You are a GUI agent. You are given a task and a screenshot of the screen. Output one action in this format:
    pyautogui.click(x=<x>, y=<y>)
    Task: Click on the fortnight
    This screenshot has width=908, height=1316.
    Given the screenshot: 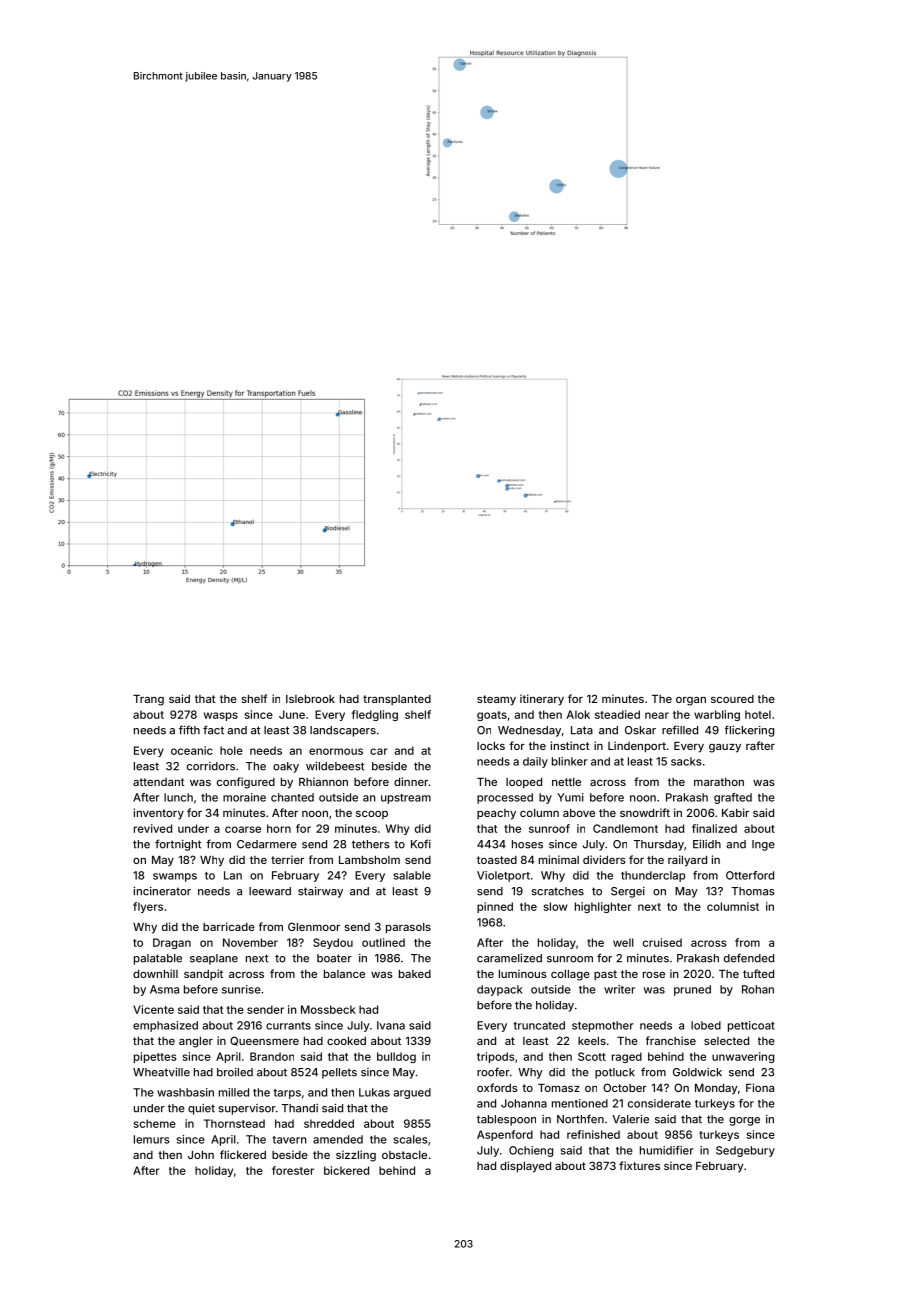 What is the action you would take?
    pyautogui.click(x=178, y=845)
